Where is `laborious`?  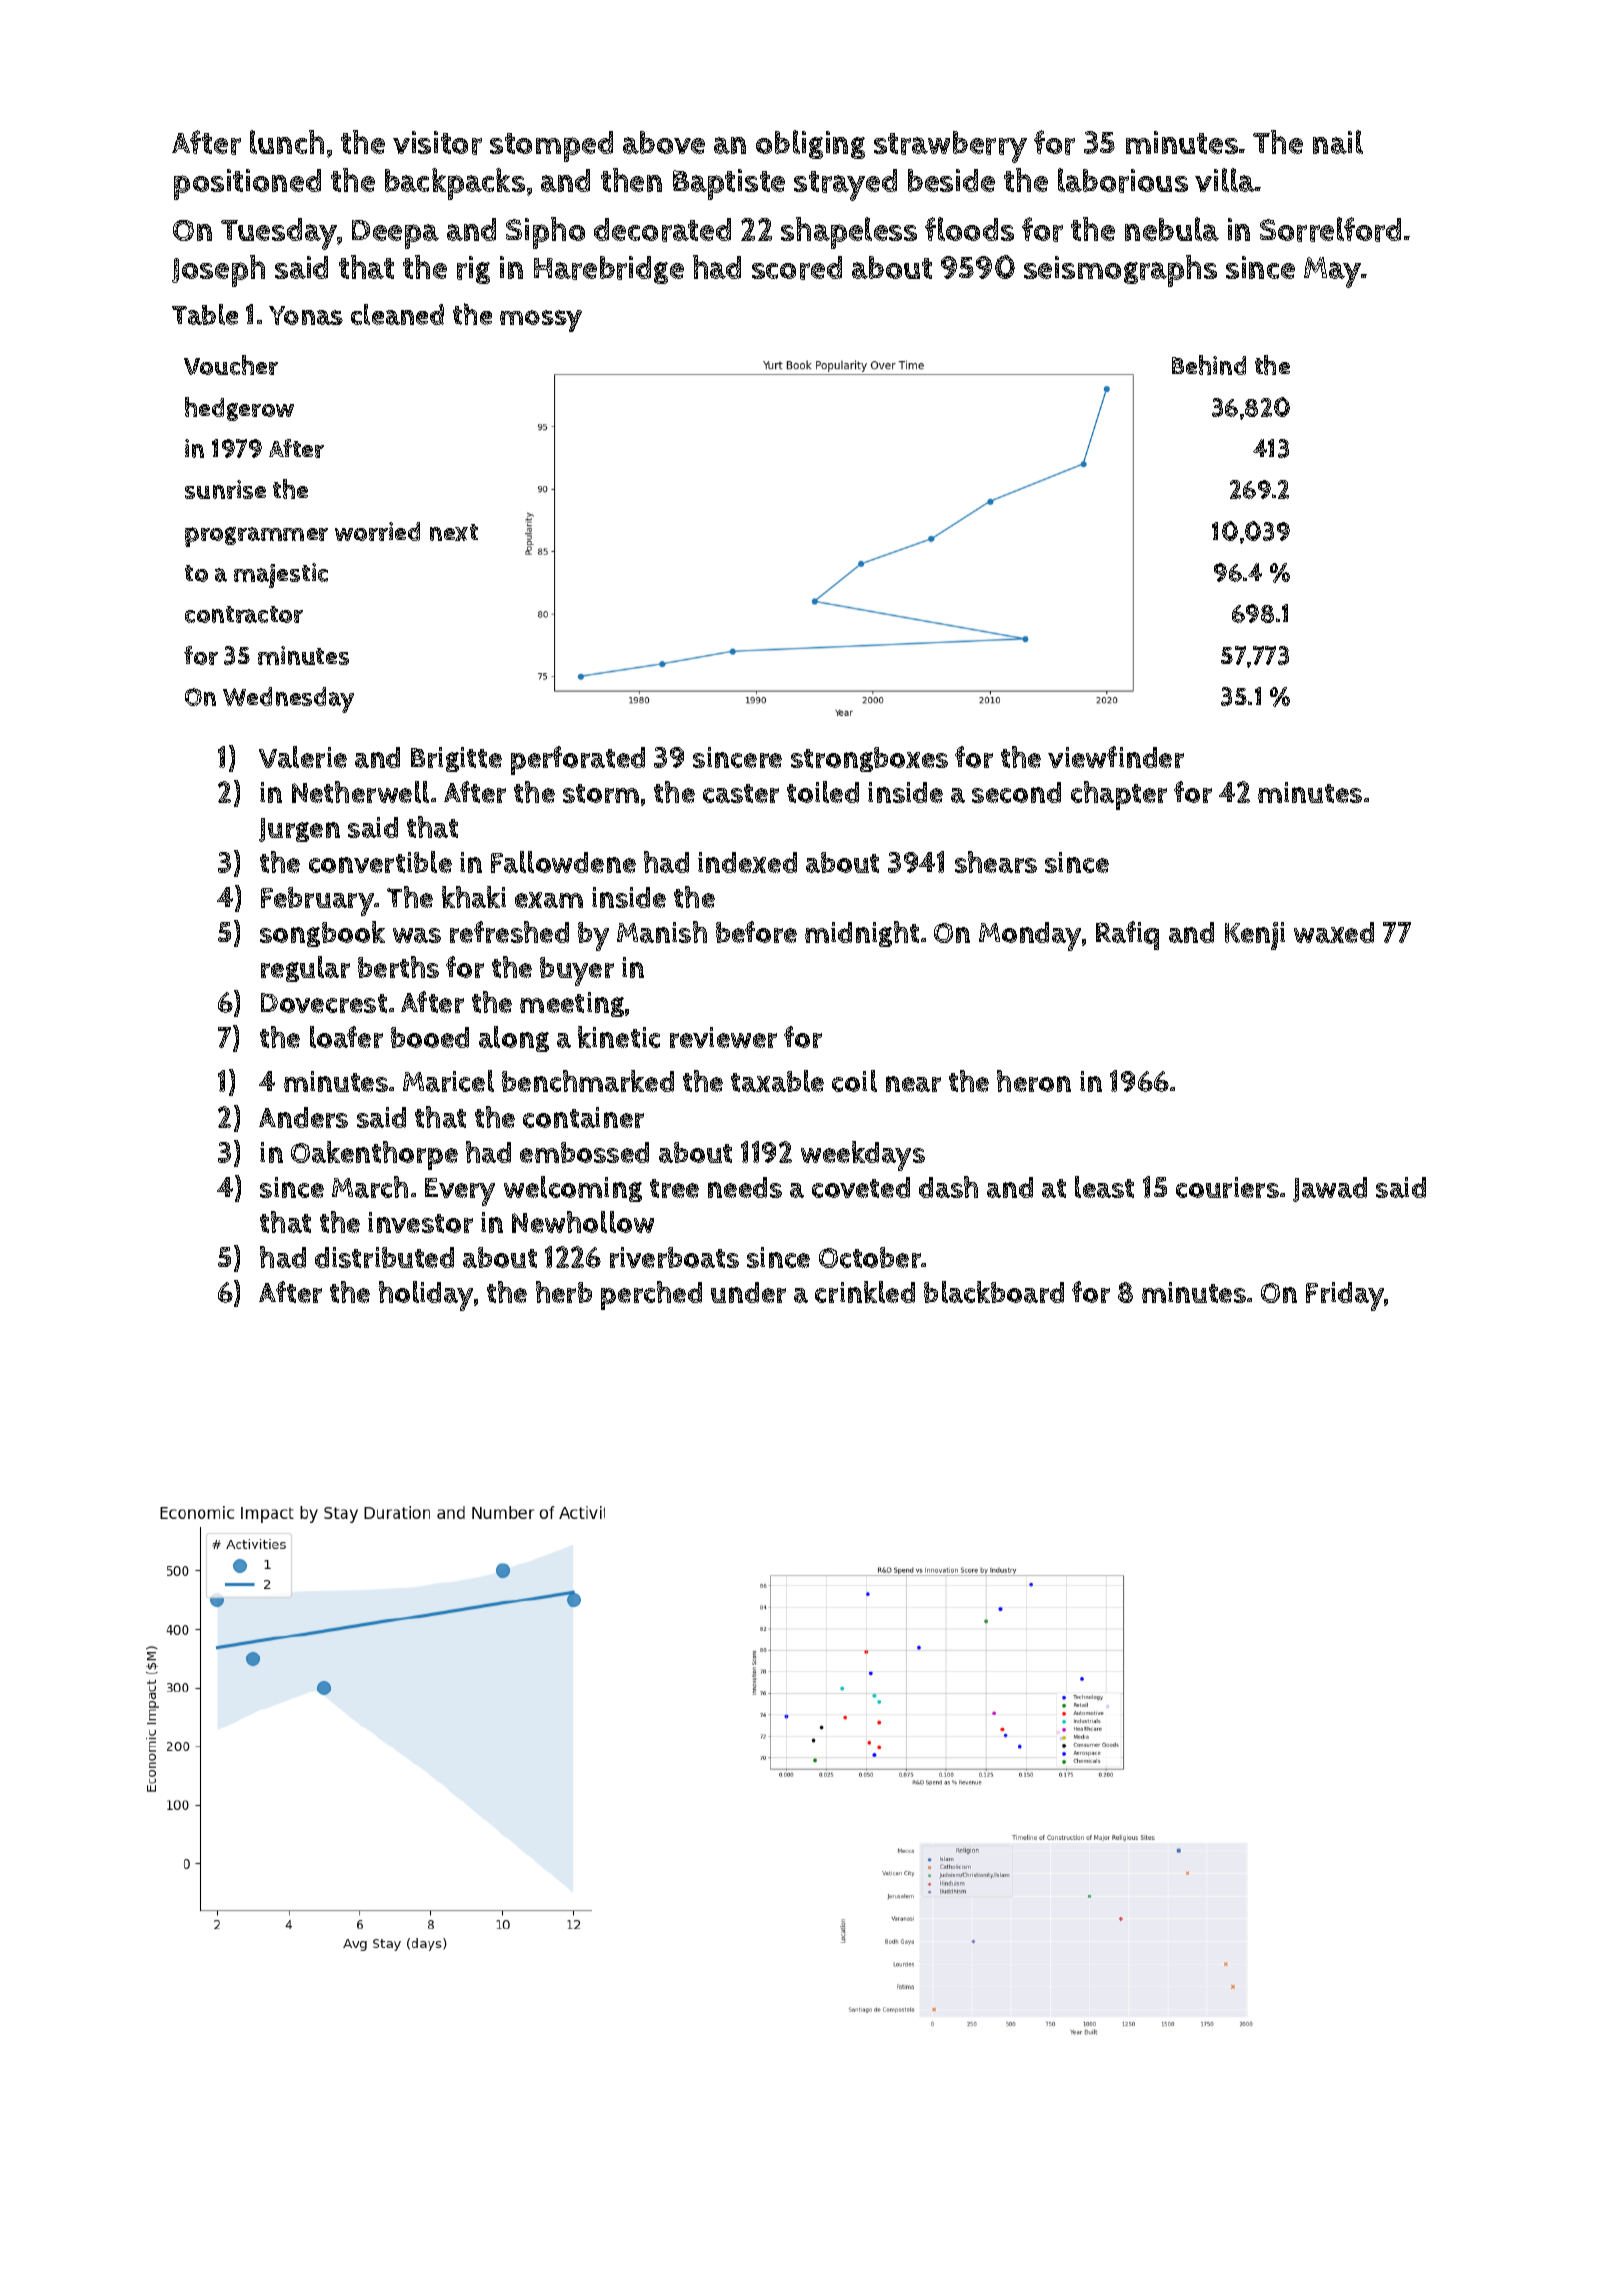 laborious is located at coordinates (1123, 180).
